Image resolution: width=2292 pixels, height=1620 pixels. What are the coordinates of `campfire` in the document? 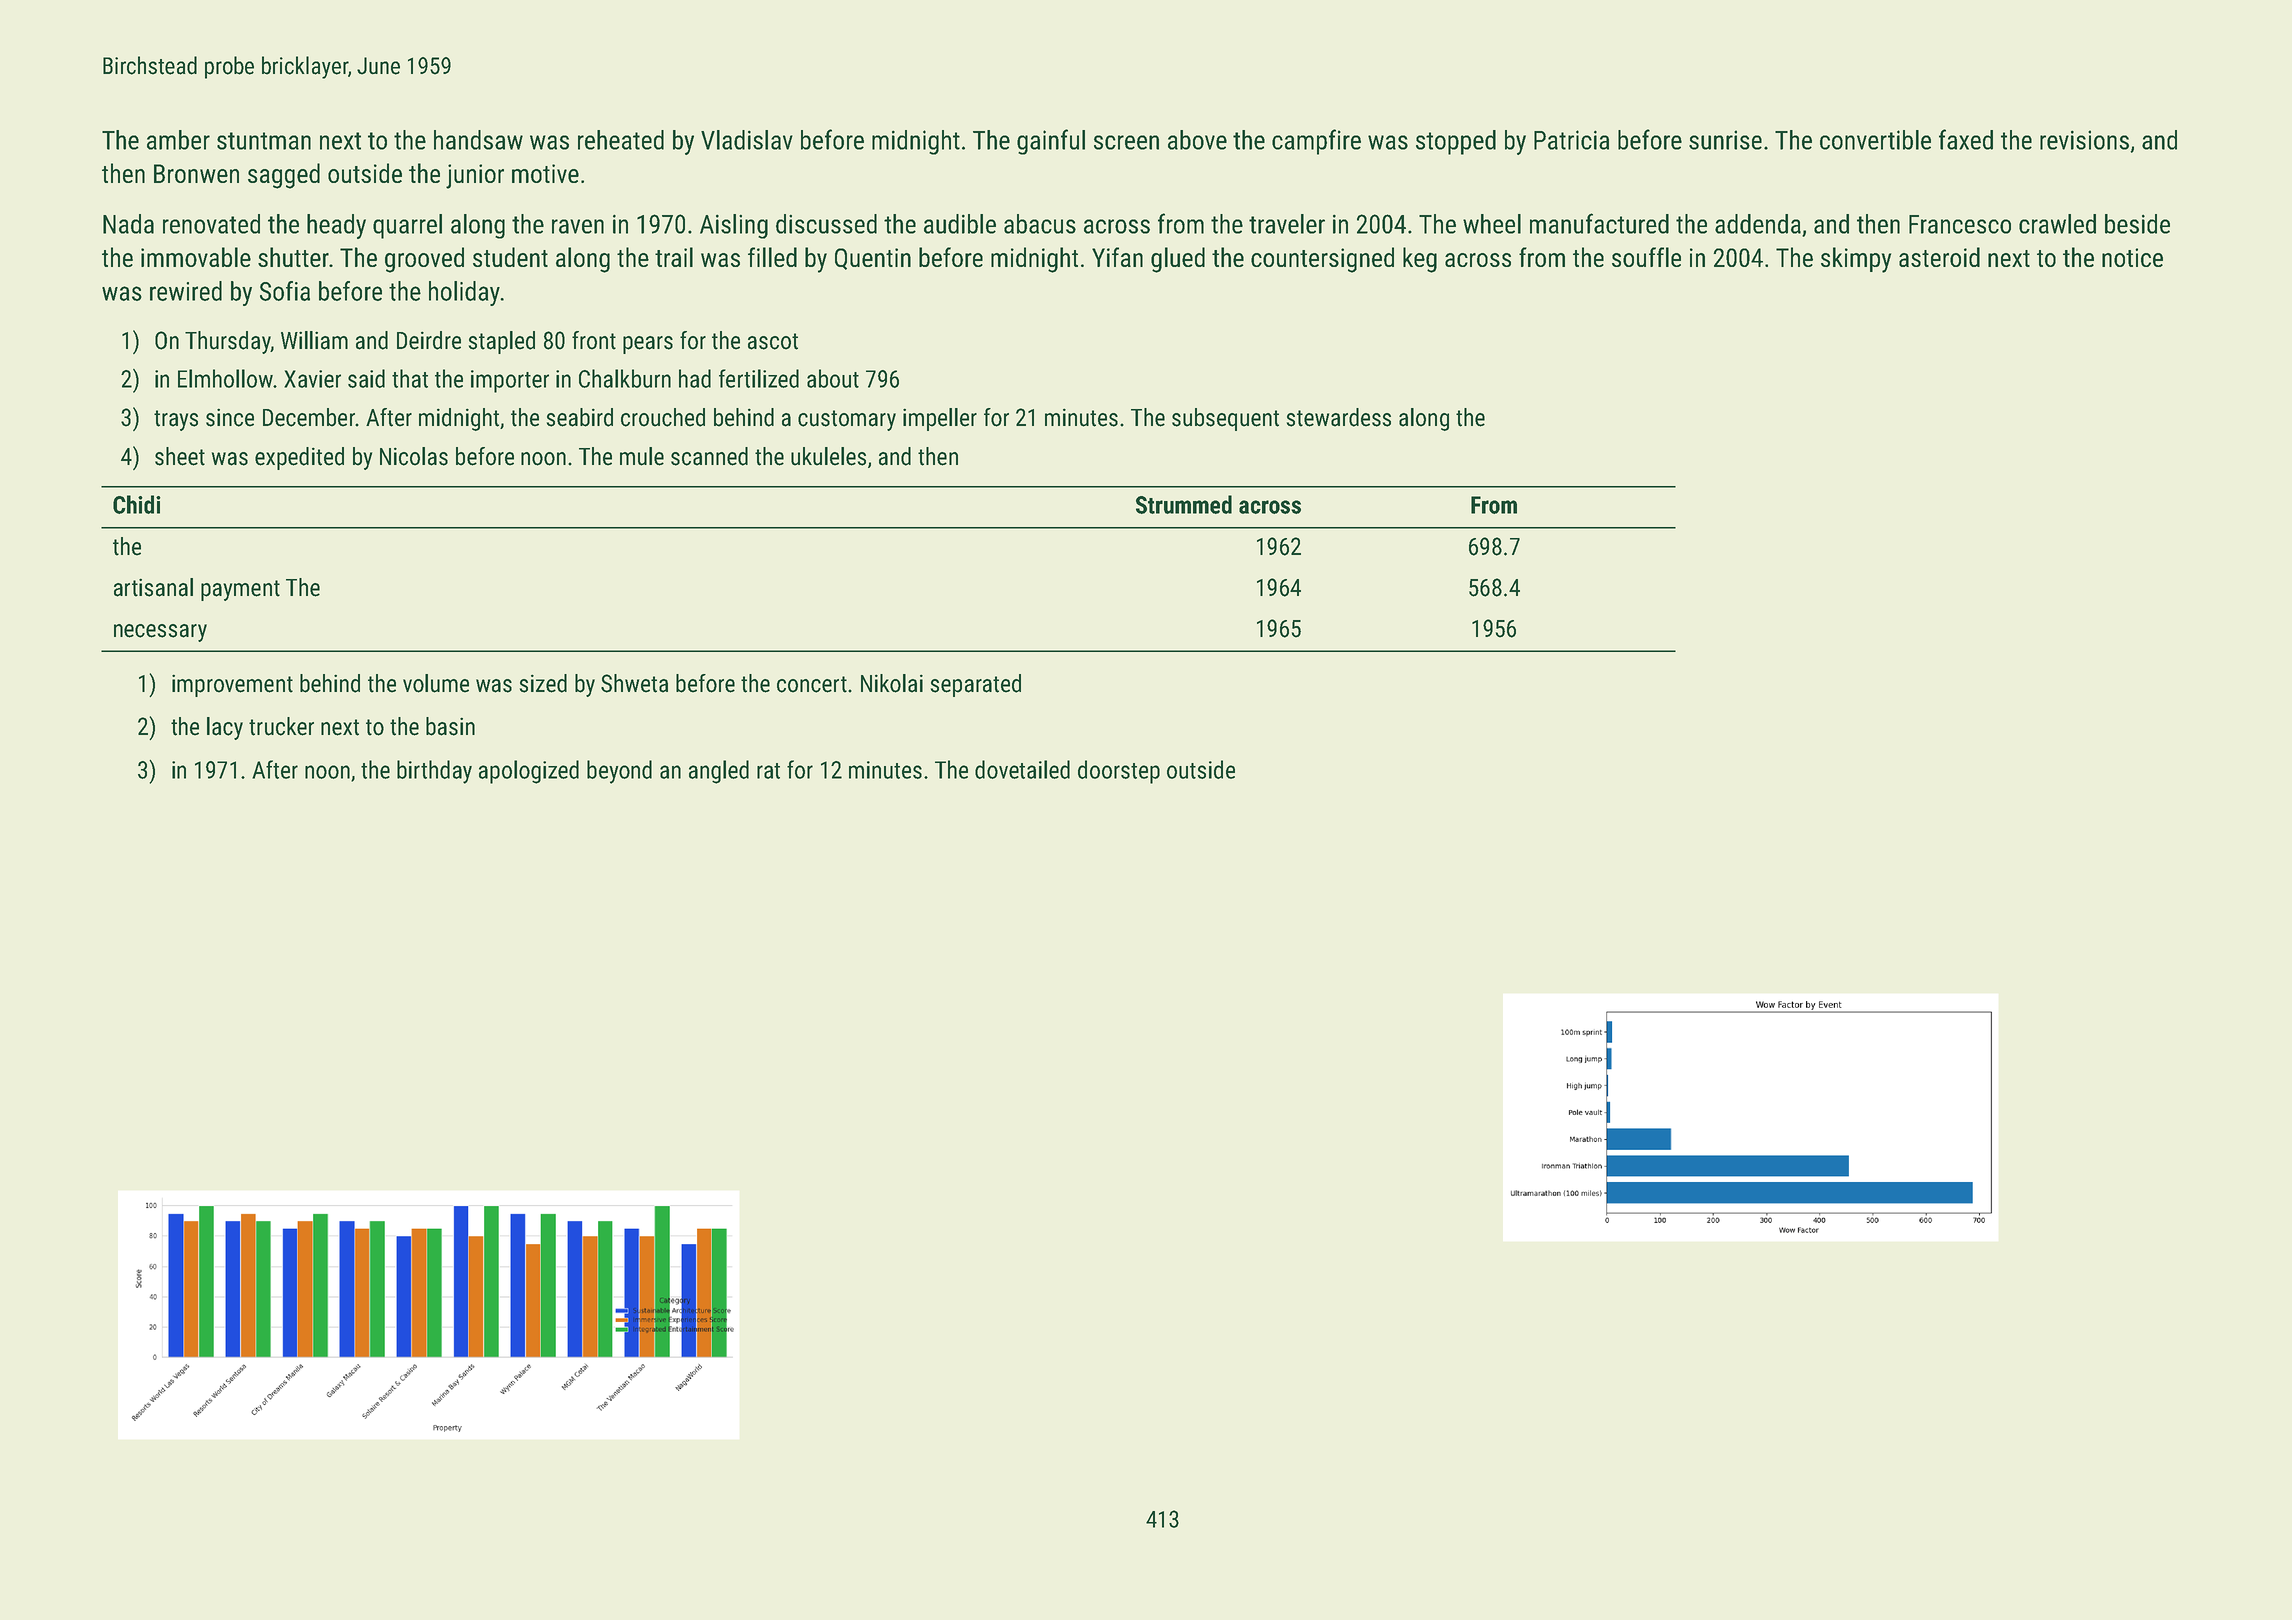 It's located at (1316, 142).
